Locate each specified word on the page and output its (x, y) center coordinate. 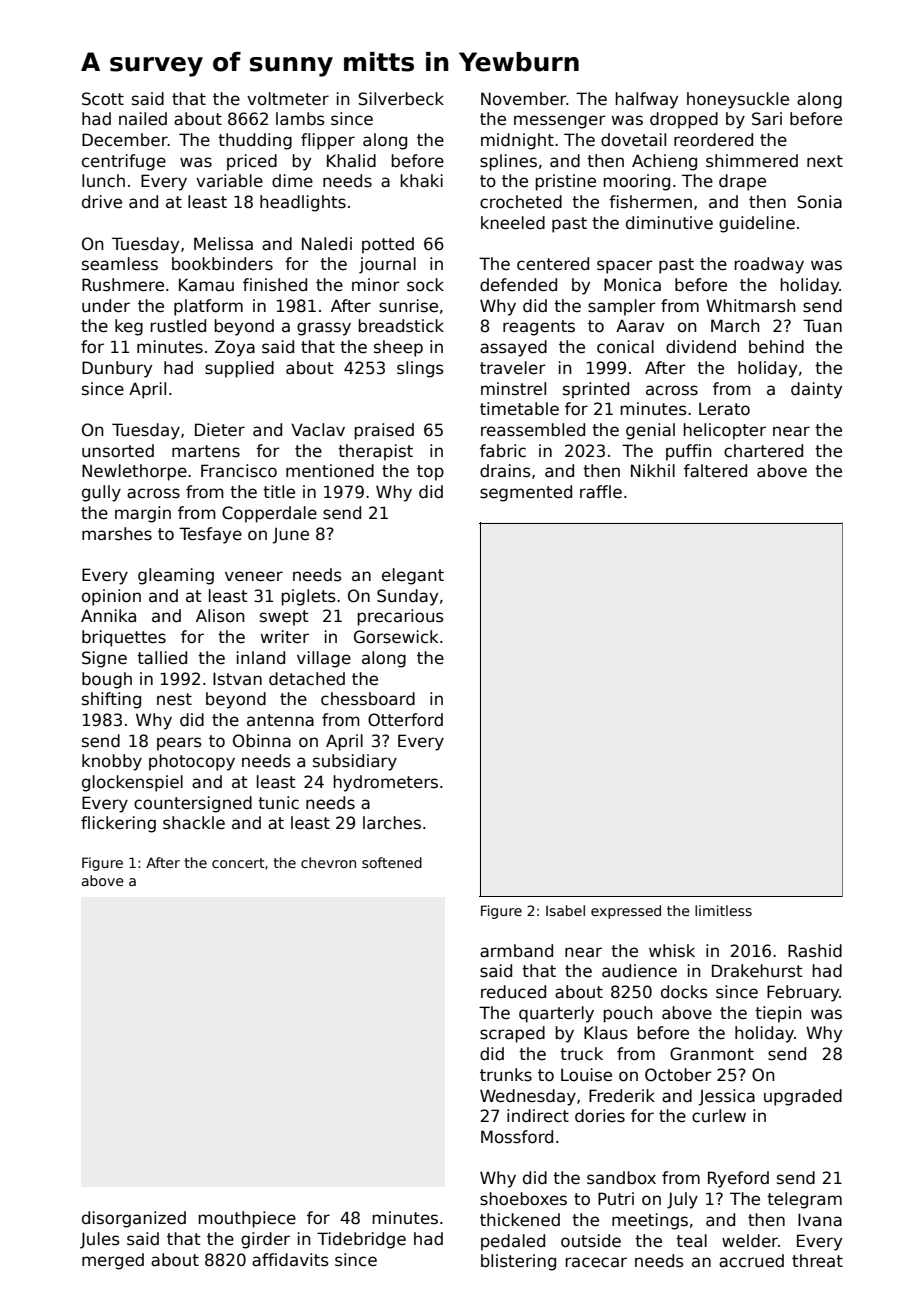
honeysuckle (738, 100)
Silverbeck (401, 99)
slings (420, 369)
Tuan (822, 326)
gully (101, 493)
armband (516, 951)
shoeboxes (523, 1199)
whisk (672, 951)
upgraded (803, 1097)
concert (238, 863)
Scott (103, 99)
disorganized (134, 1219)
